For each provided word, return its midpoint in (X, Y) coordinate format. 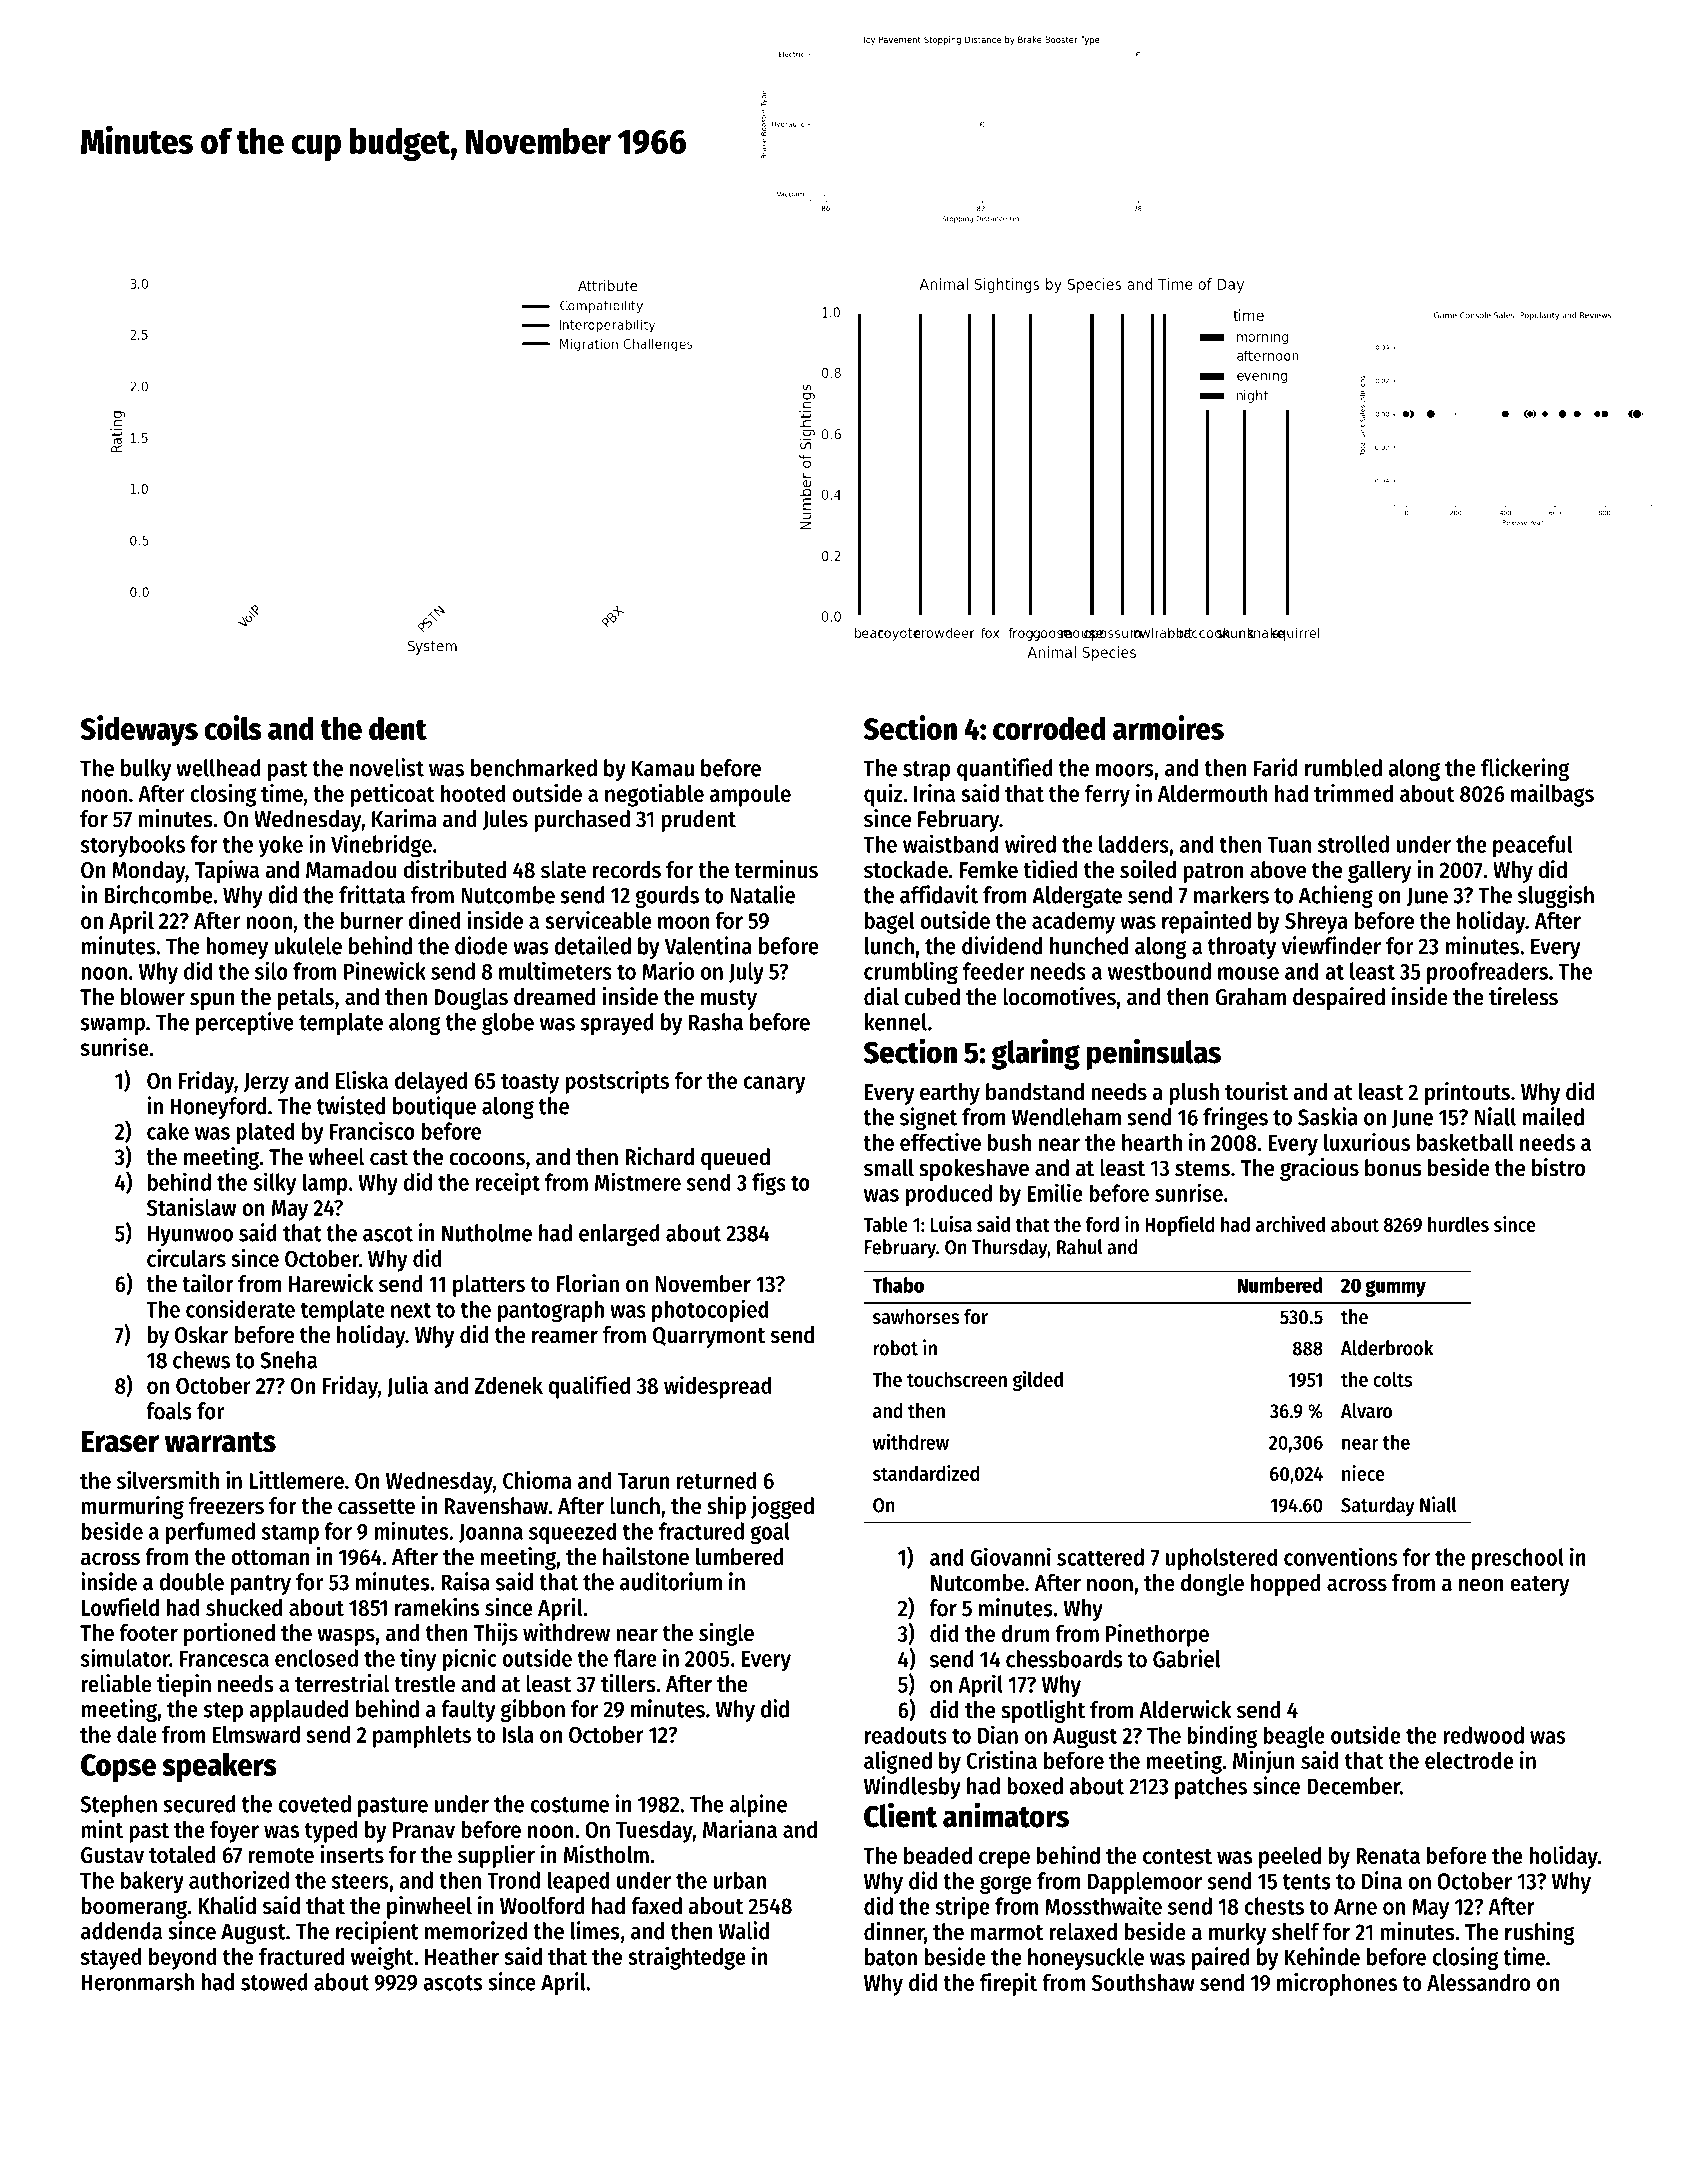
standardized (926, 1473)
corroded (1049, 728)
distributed (454, 869)
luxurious (1367, 1142)
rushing (1540, 1933)
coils (233, 727)
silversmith (168, 1480)
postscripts (617, 1082)
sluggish (1556, 896)
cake (168, 1131)
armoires (1168, 727)
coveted (315, 1804)
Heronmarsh (138, 1982)
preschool (1518, 1559)
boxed (1035, 1786)
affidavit (939, 894)
